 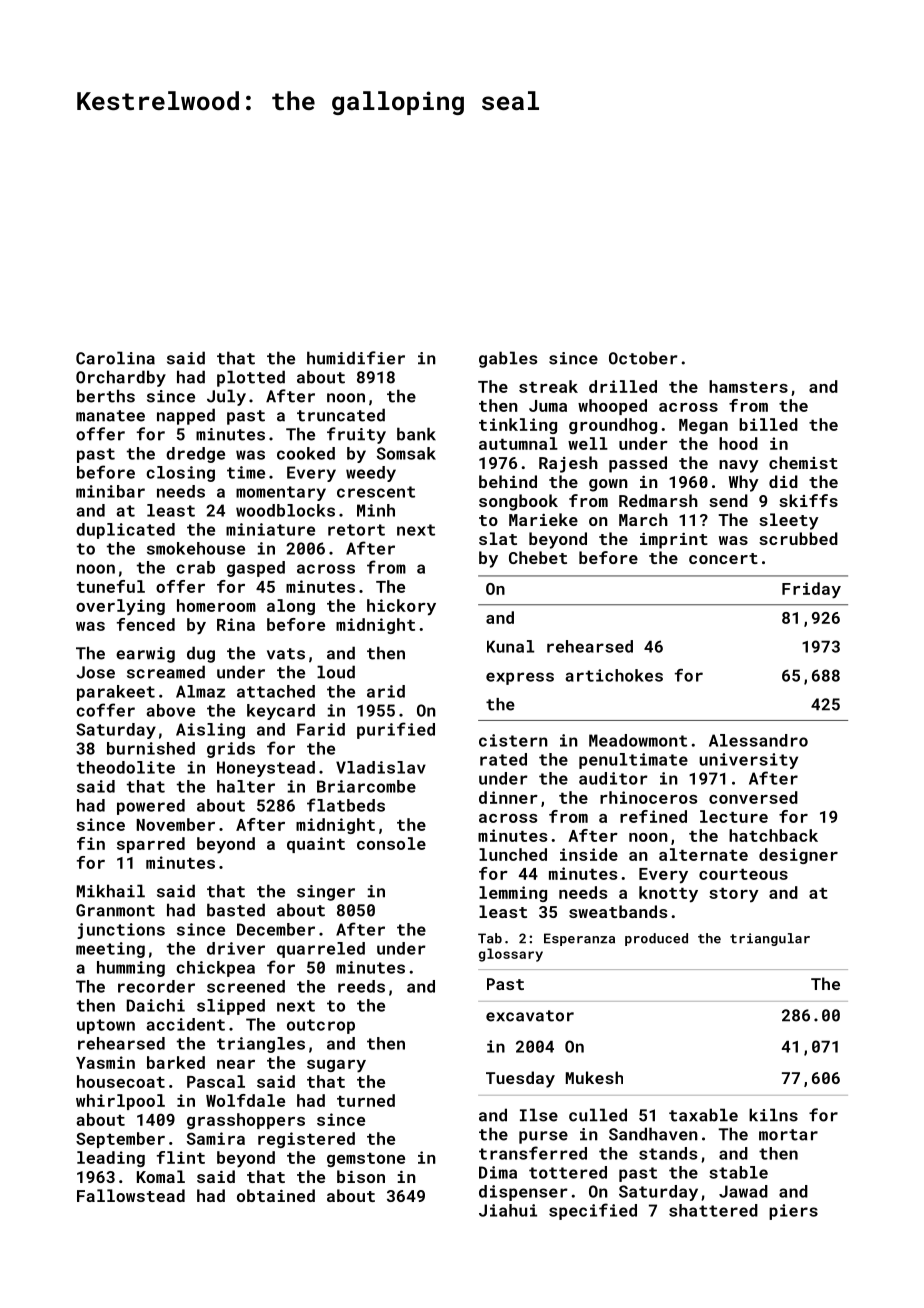 I want to click on Esperanza, so click(x=579, y=939).
